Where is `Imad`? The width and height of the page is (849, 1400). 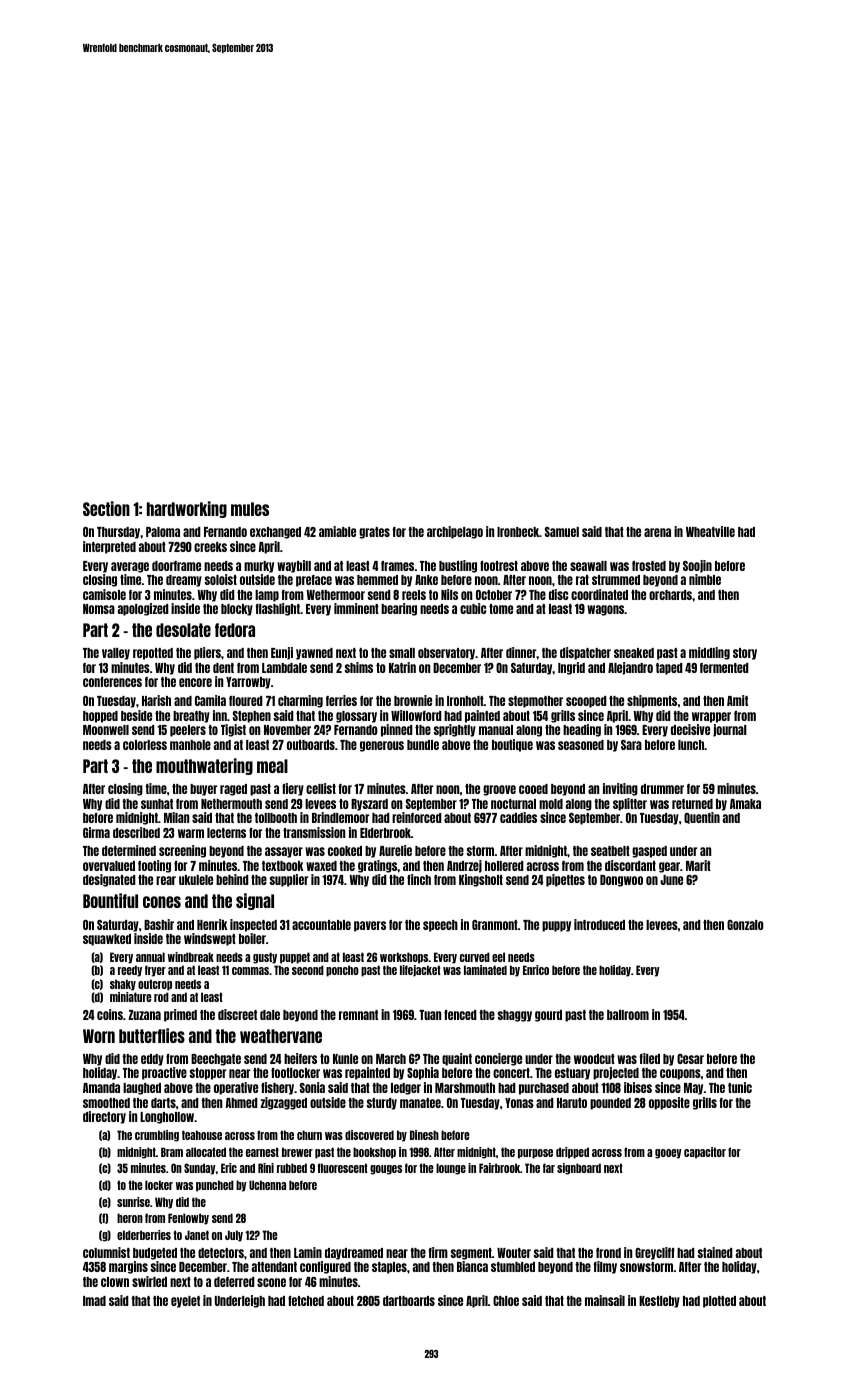
Imad is located at coordinates (94, 1301).
